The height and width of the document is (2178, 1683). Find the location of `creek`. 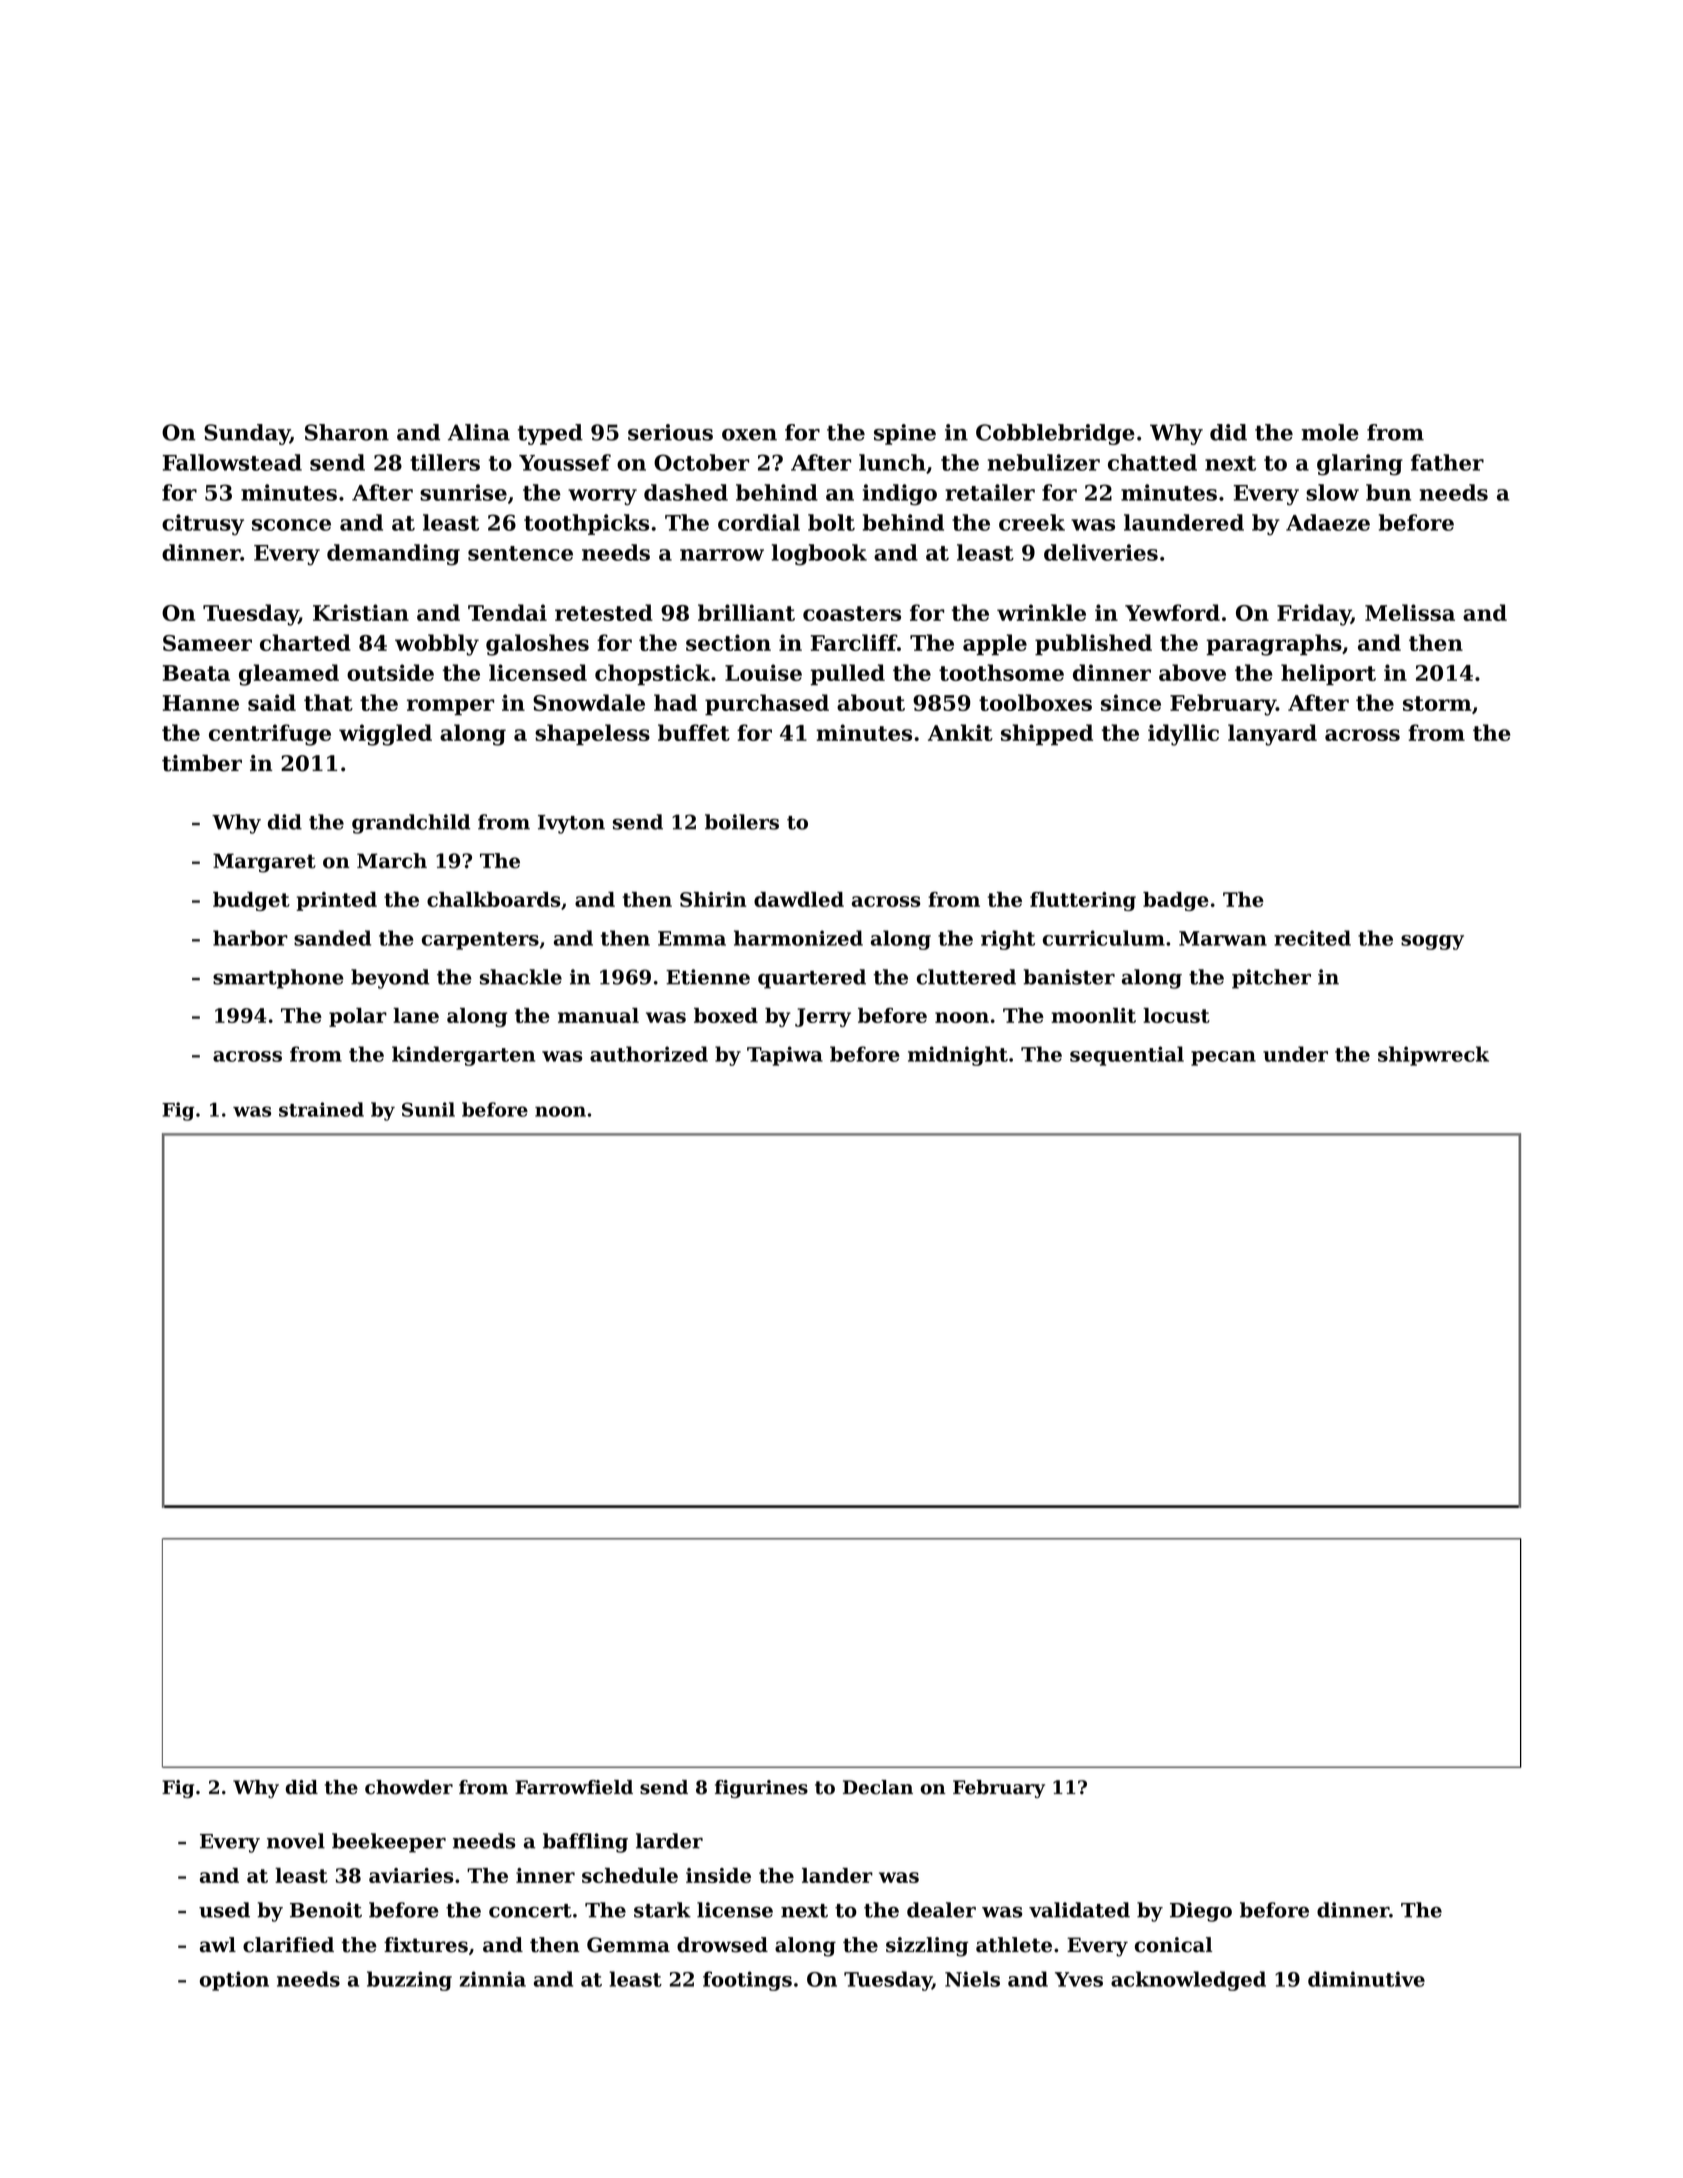

creek is located at coordinates (1032, 522).
